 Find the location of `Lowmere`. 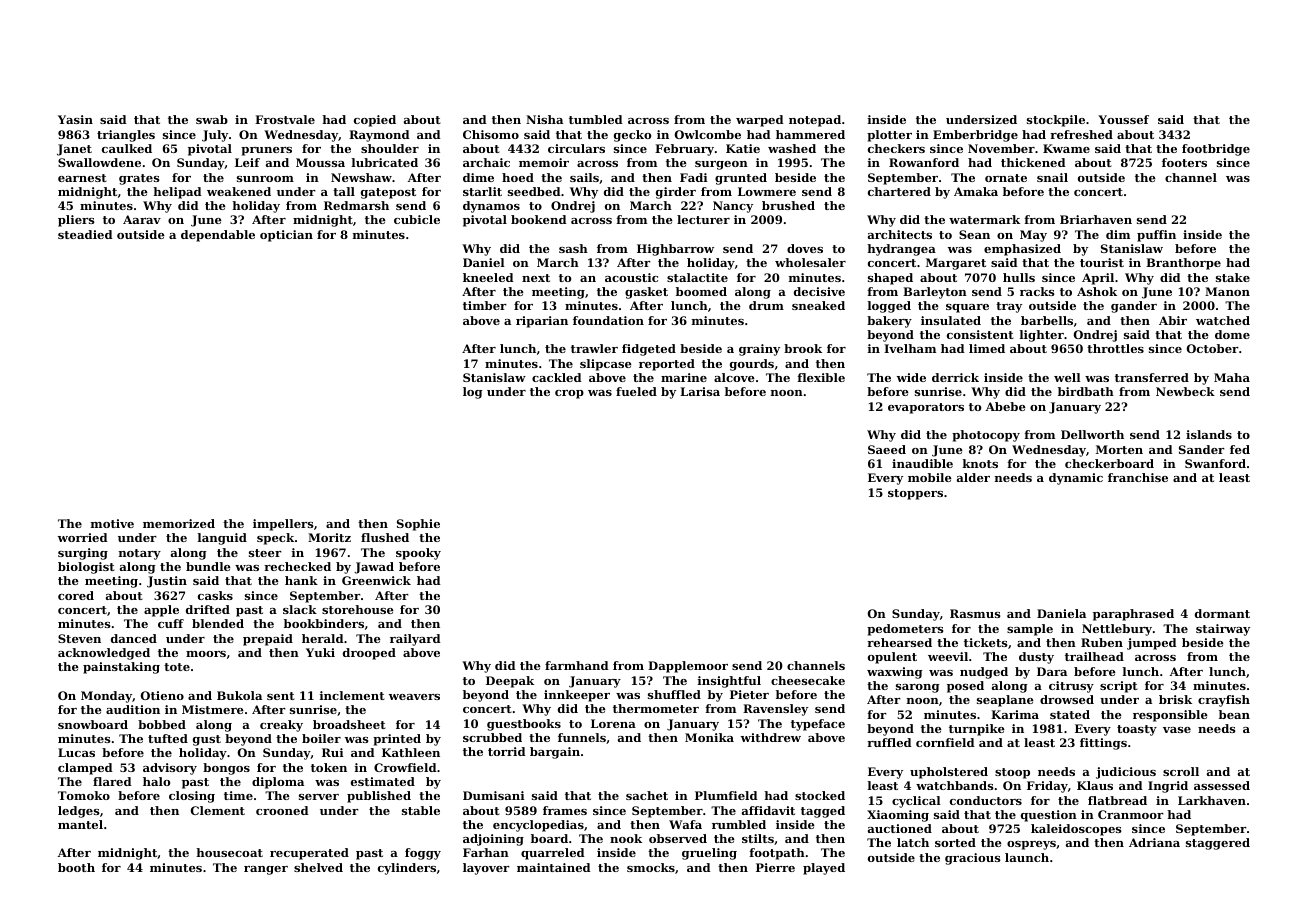

Lowmere is located at coordinates (767, 191).
